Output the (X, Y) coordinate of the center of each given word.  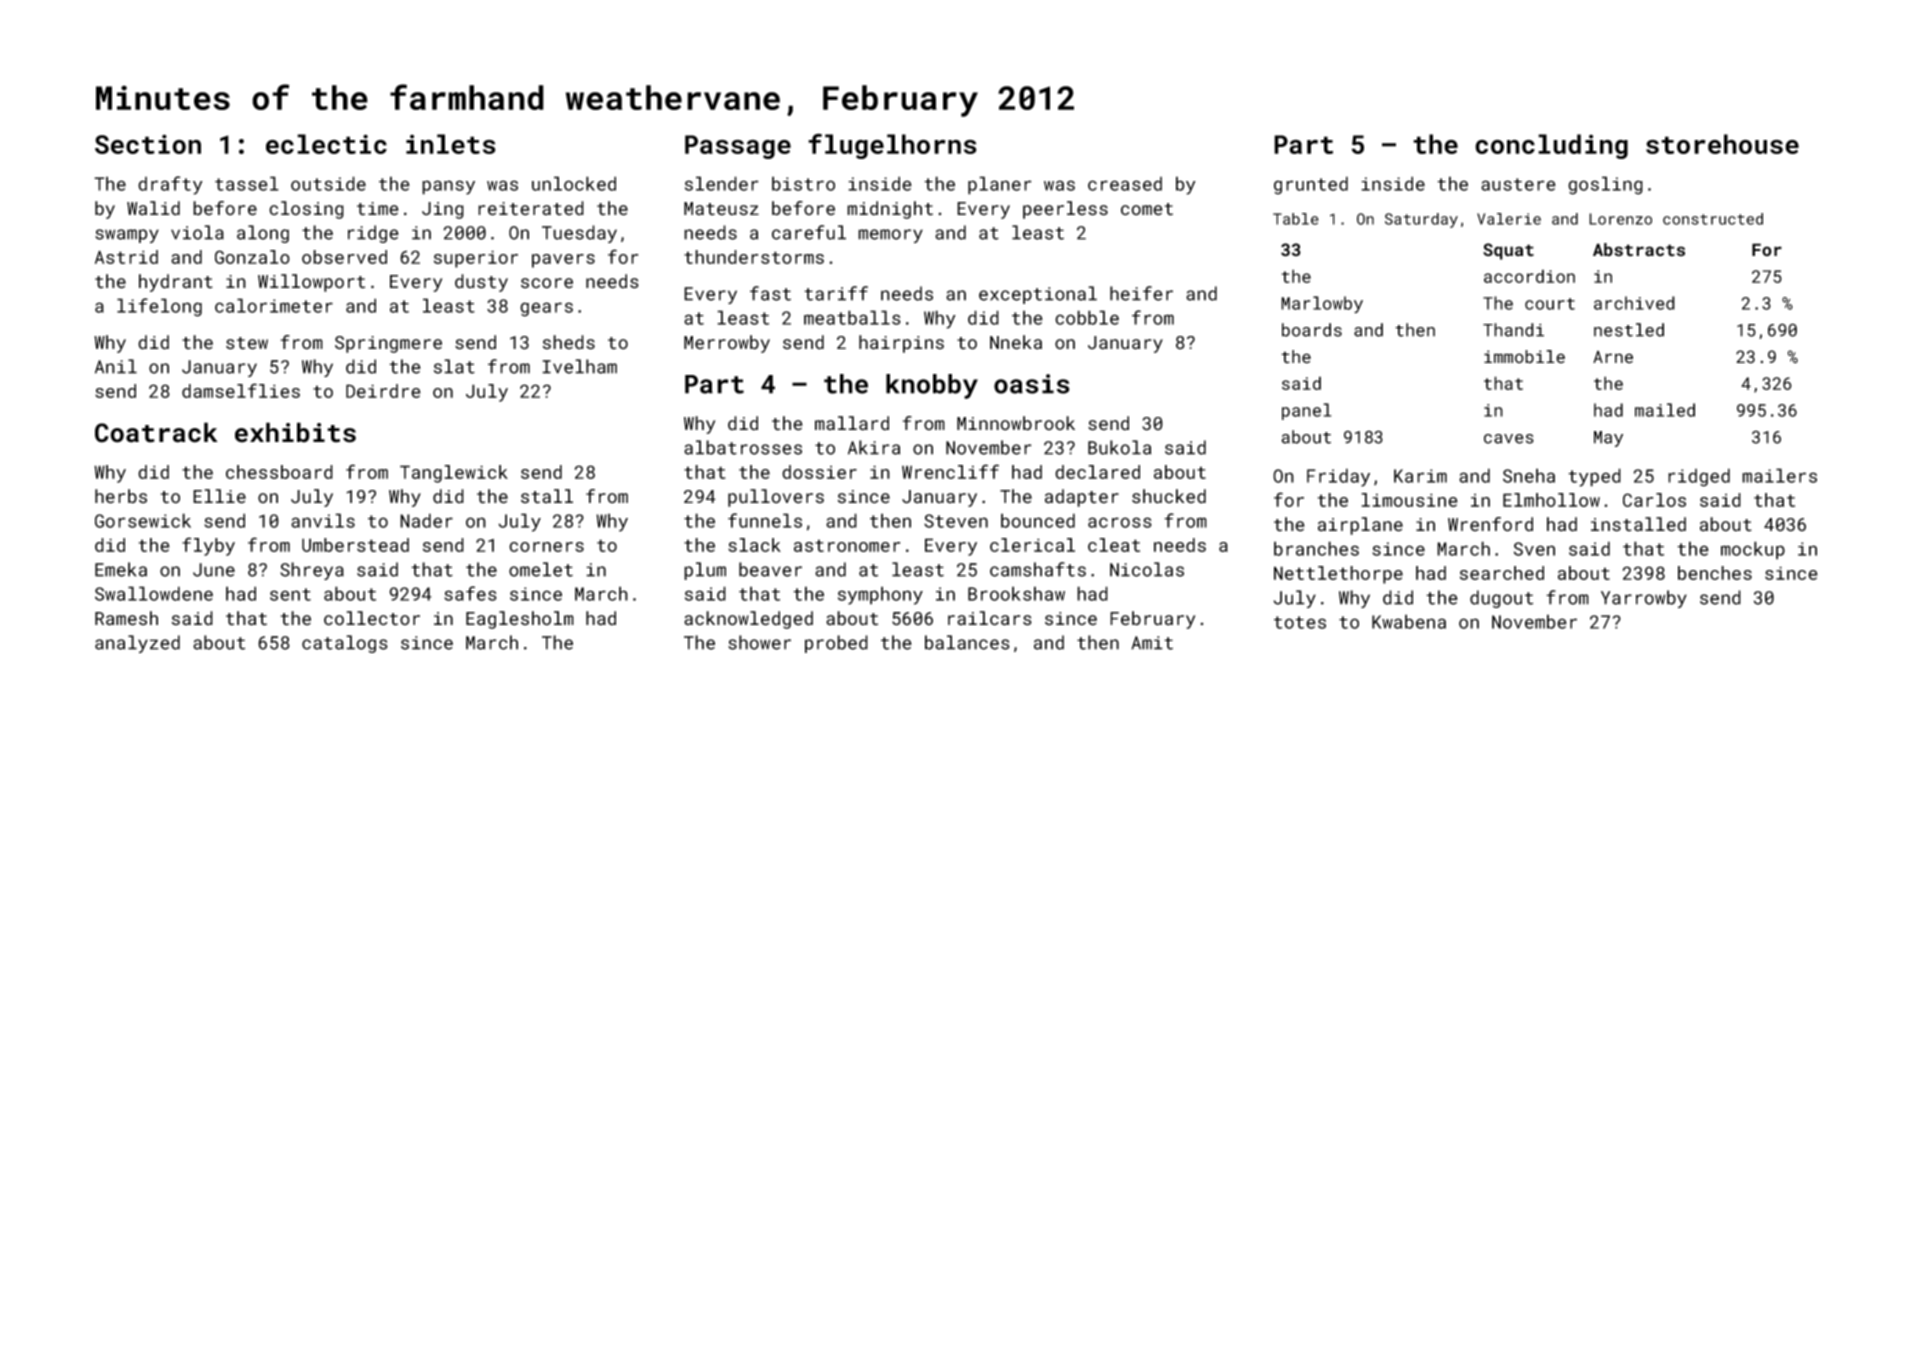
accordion (1529, 276)
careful (809, 232)
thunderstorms (754, 257)
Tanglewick (454, 474)
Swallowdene (154, 593)
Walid (153, 208)
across (1120, 522)
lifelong (159, 307)
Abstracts (1639, 250)
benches (1715, 573)
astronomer (847, 545)
